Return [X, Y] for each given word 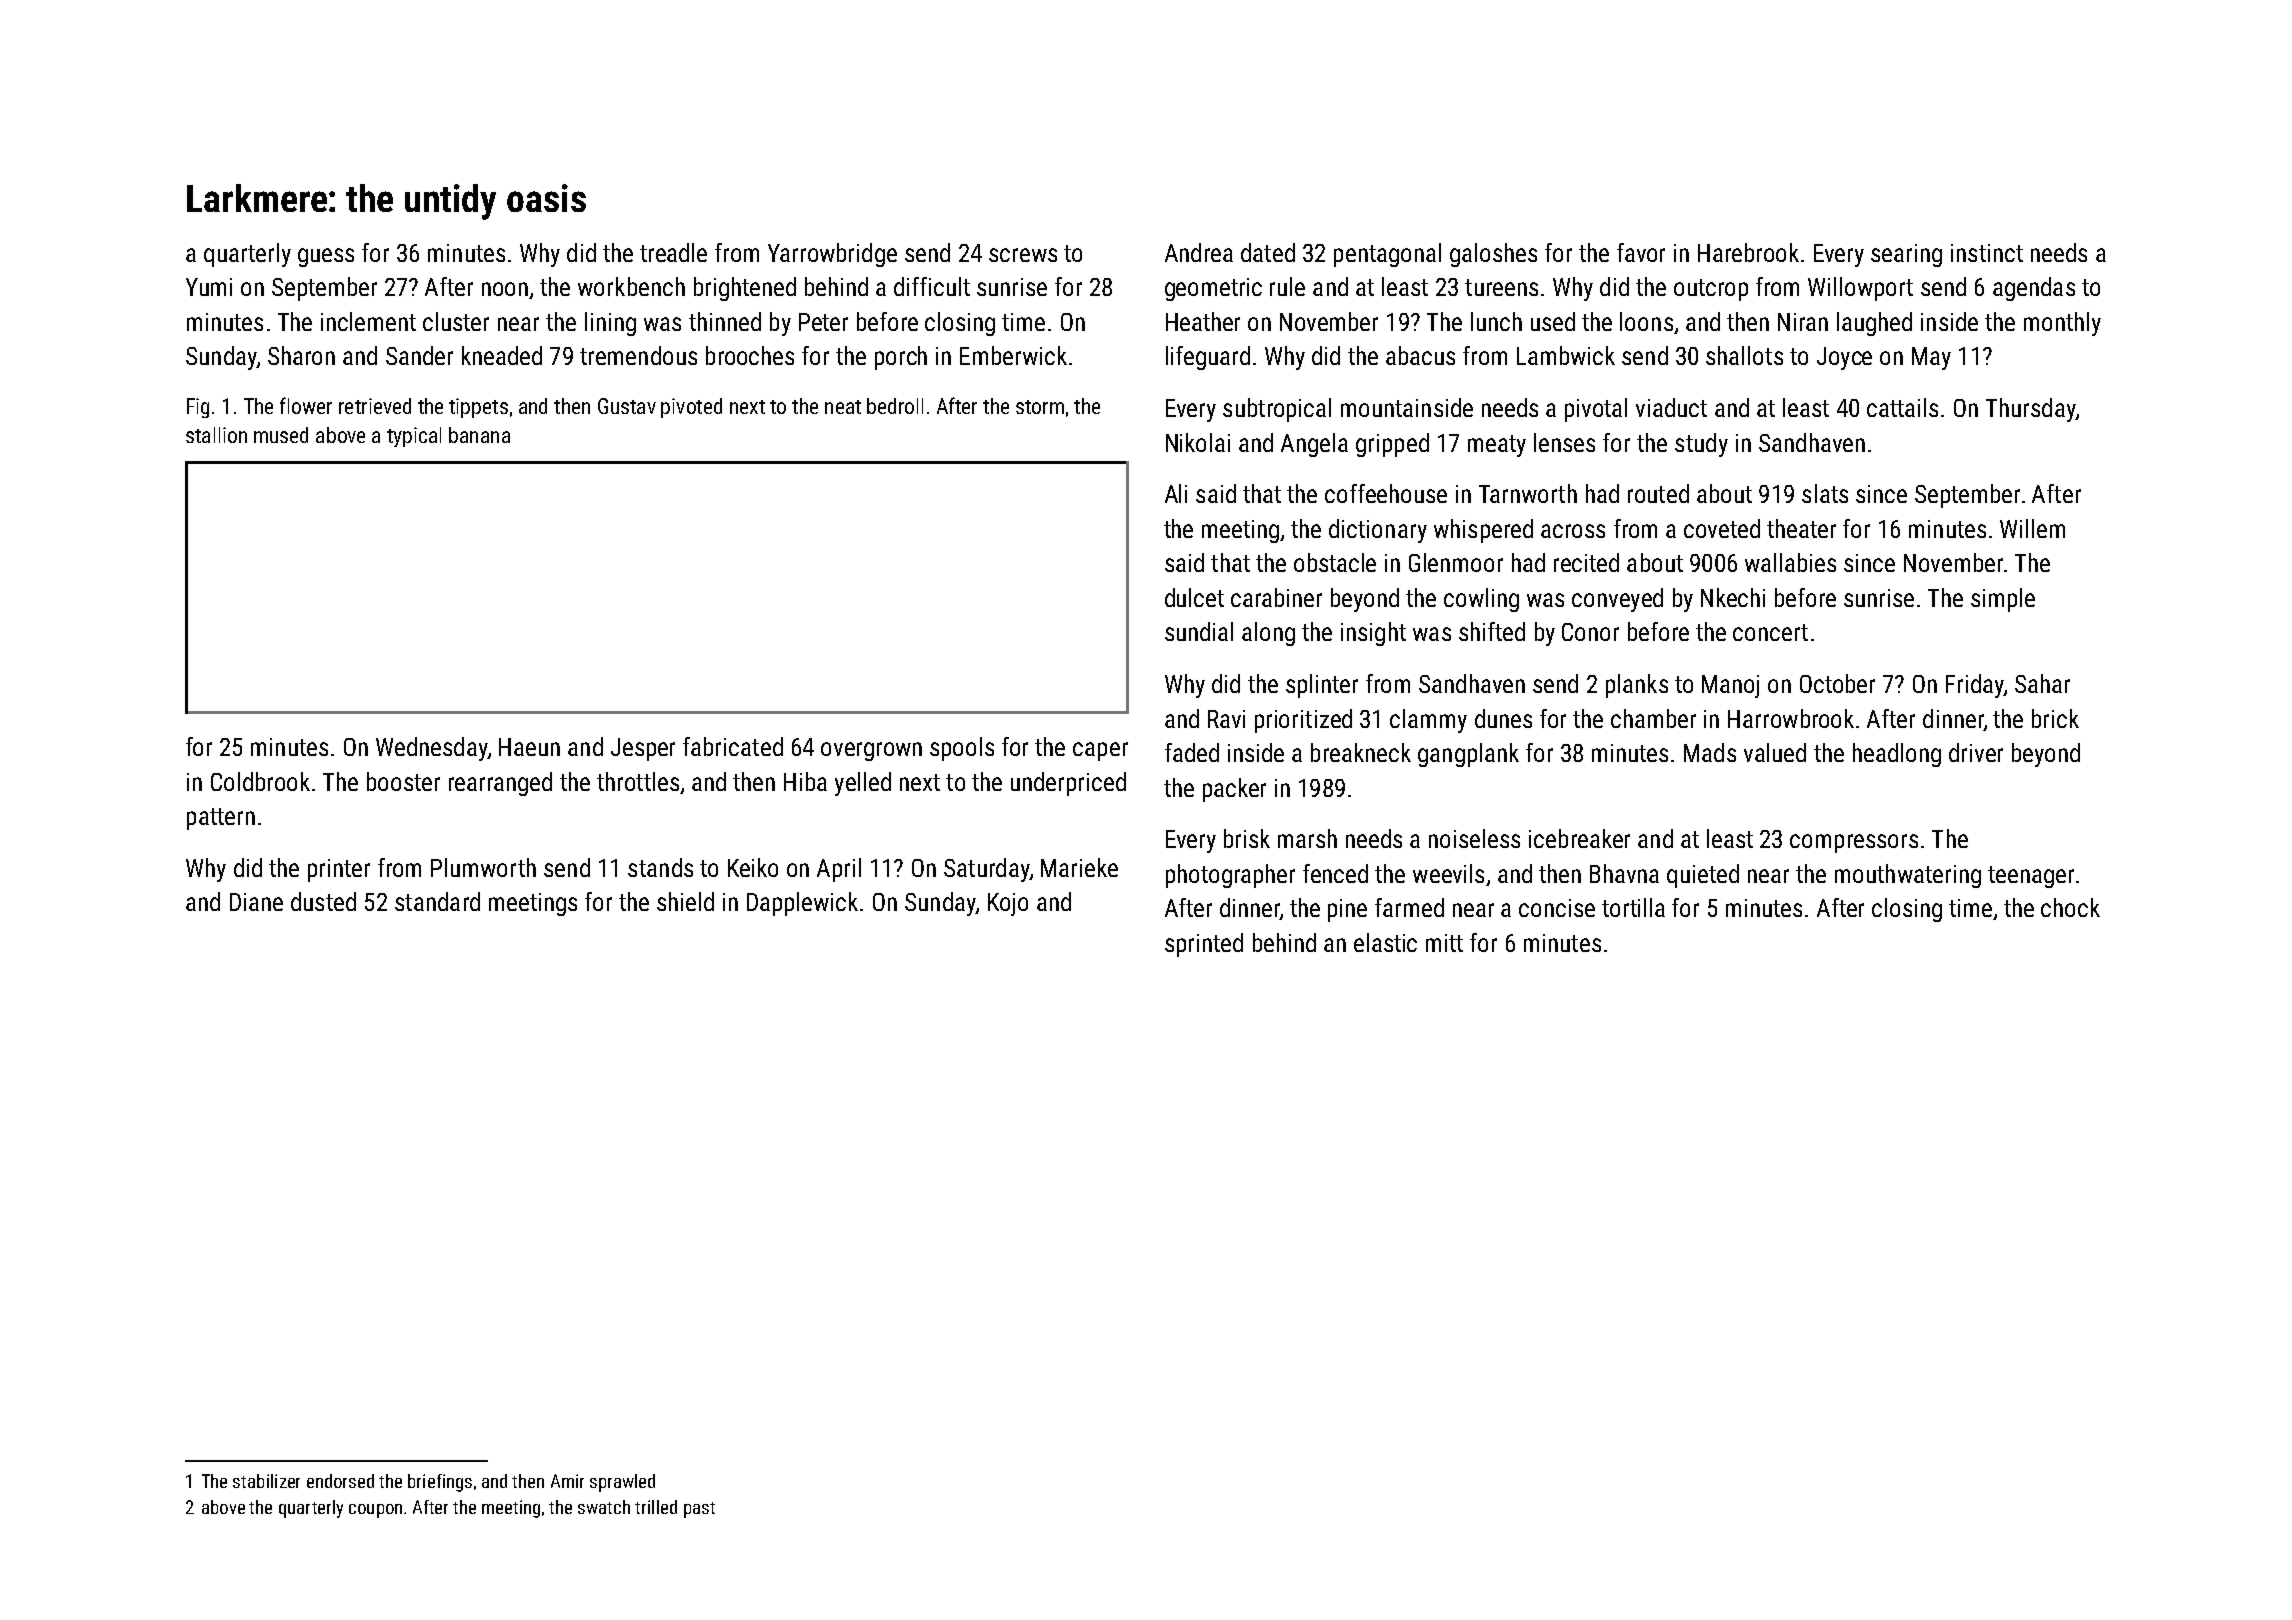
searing [1906, 255]
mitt [1444, 943]
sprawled [622, 1483]
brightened [745, 289]
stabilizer [266, 1481]
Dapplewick [802, 904]
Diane [256, 902]
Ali [1176, 493]
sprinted [1204, 945]
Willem [2032, 528]
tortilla [1633, 907]
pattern [221, 819]
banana [479, 435]
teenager [2031, 877]
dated [1268, 252]
